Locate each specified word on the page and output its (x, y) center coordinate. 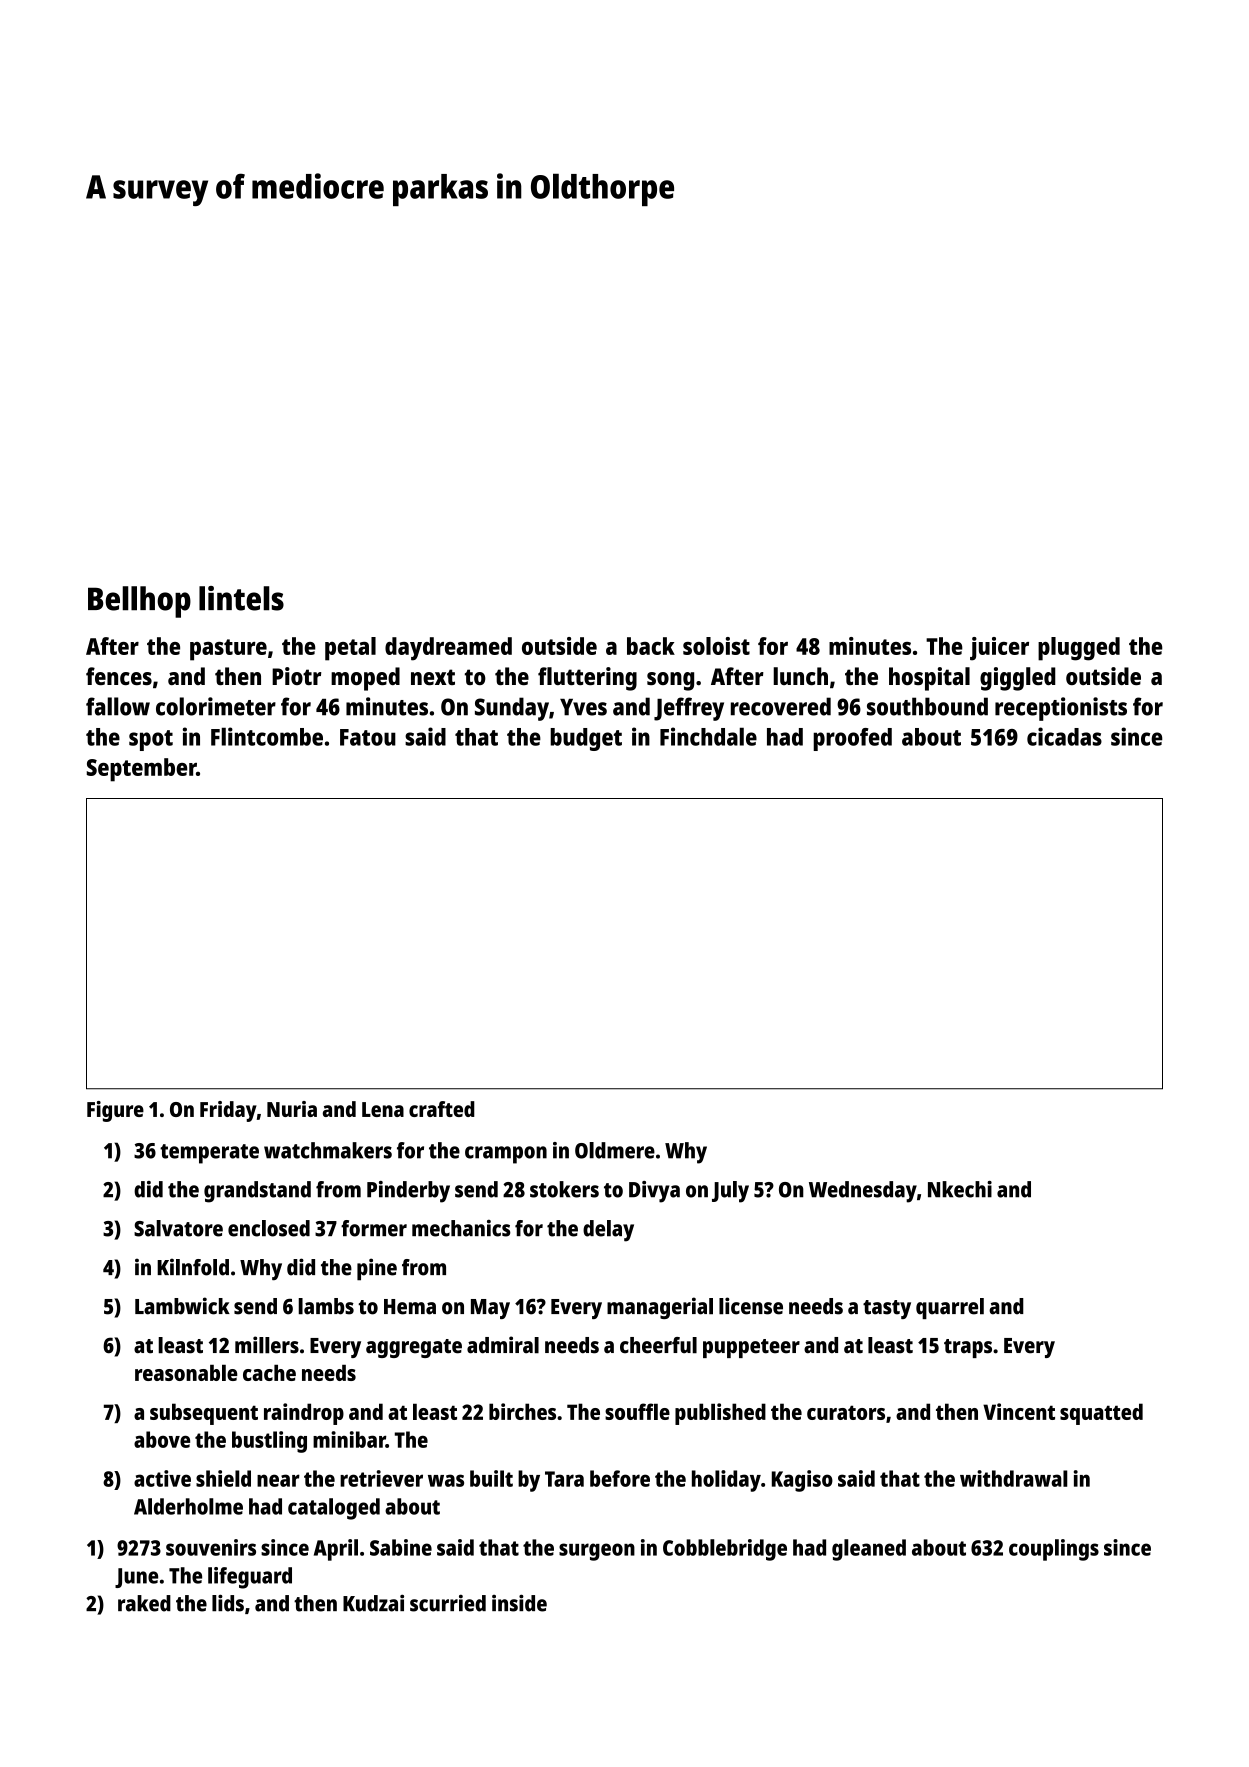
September (141, 770)
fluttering (587, 679)
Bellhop (139, 602)
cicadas (1064, 736)
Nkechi (960, 1189)
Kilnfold (193, 1267)
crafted (442, 1109)
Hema (410, 1307)
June (136, 1578)
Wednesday (863, 1192)
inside (519, 1603)
